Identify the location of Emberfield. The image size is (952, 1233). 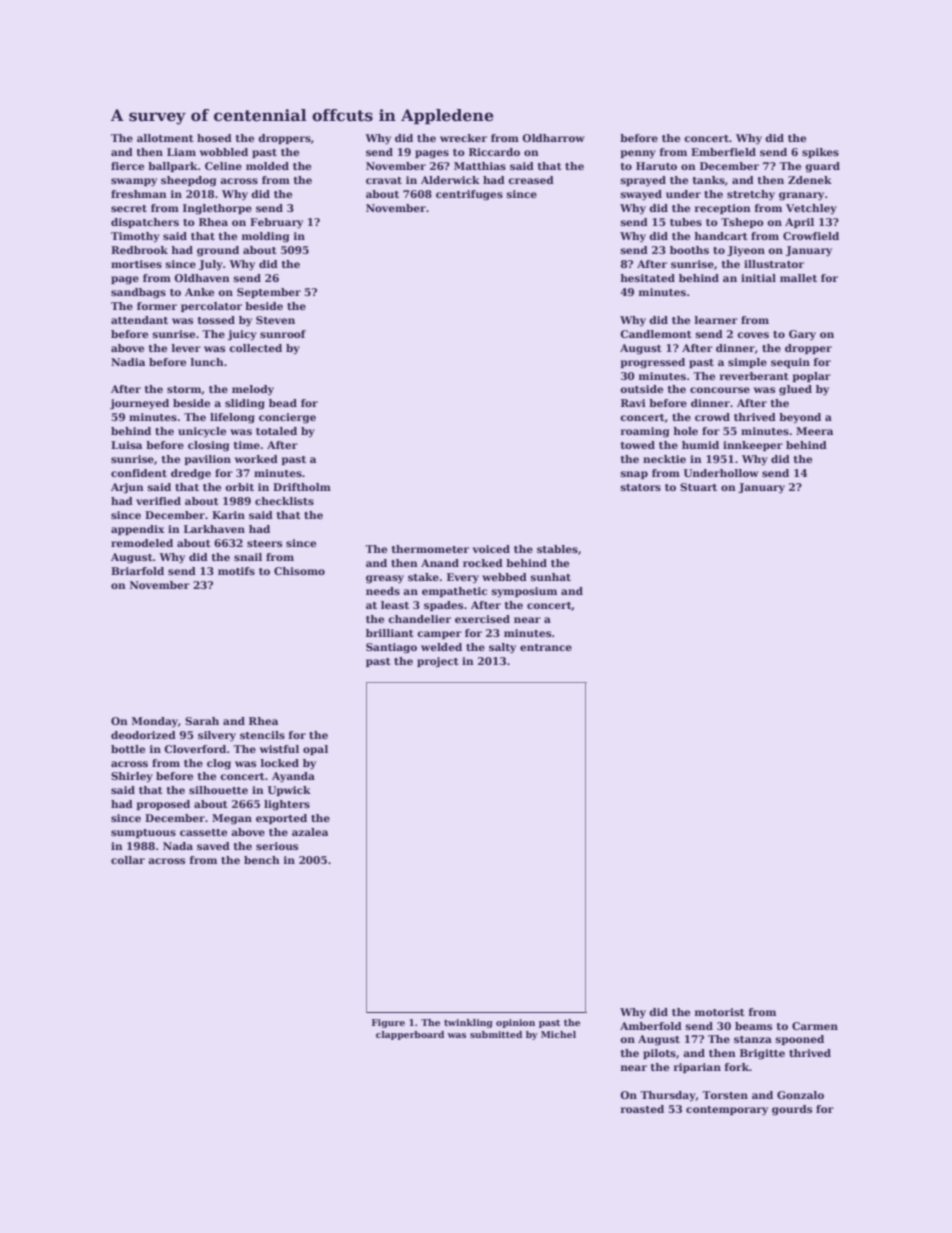
(723, 152).
